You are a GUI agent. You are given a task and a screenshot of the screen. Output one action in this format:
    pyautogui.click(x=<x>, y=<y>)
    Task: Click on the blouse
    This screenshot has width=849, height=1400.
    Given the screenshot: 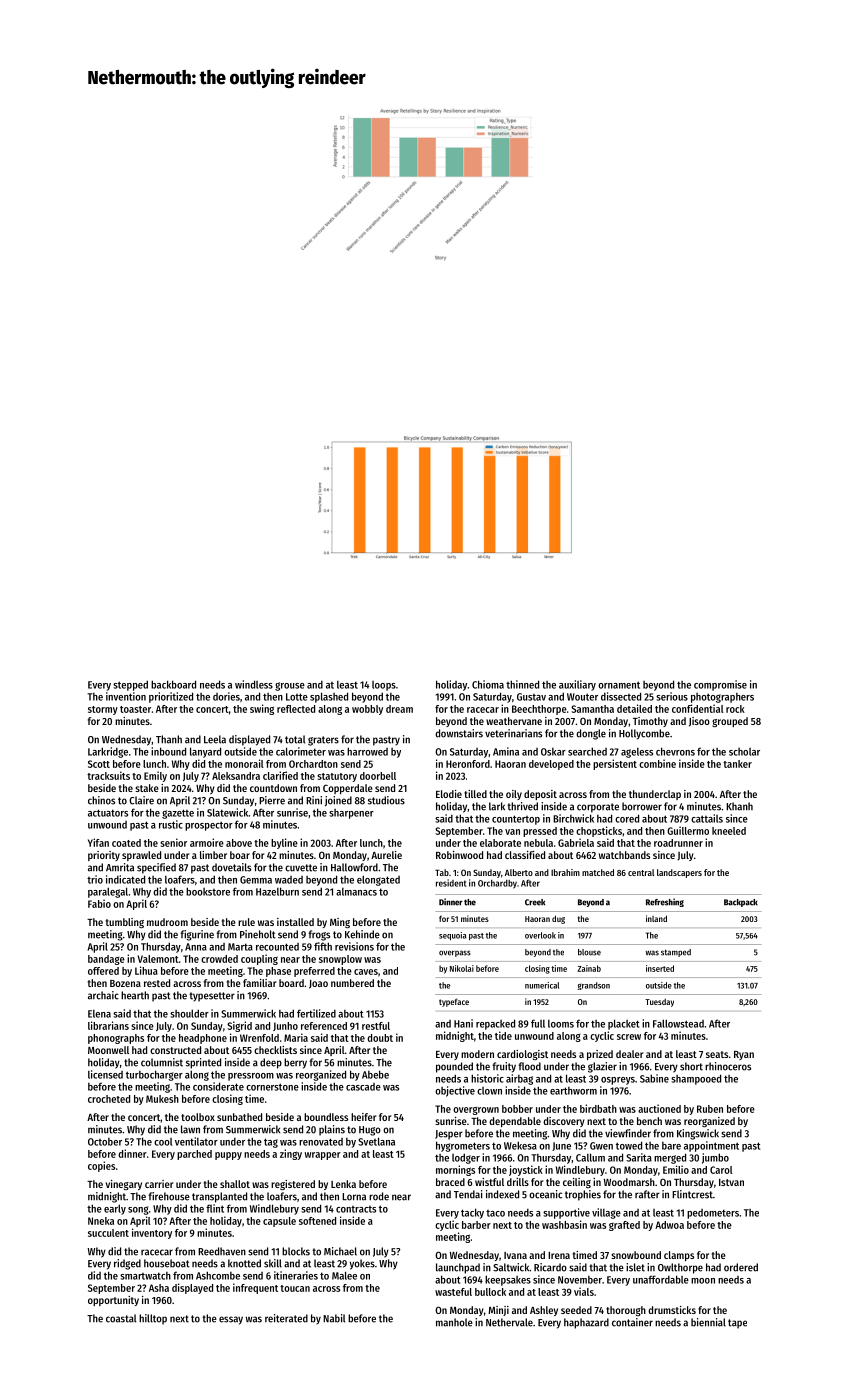 What is the action you would take?
    pyautogui.click(x=589, y=952)
